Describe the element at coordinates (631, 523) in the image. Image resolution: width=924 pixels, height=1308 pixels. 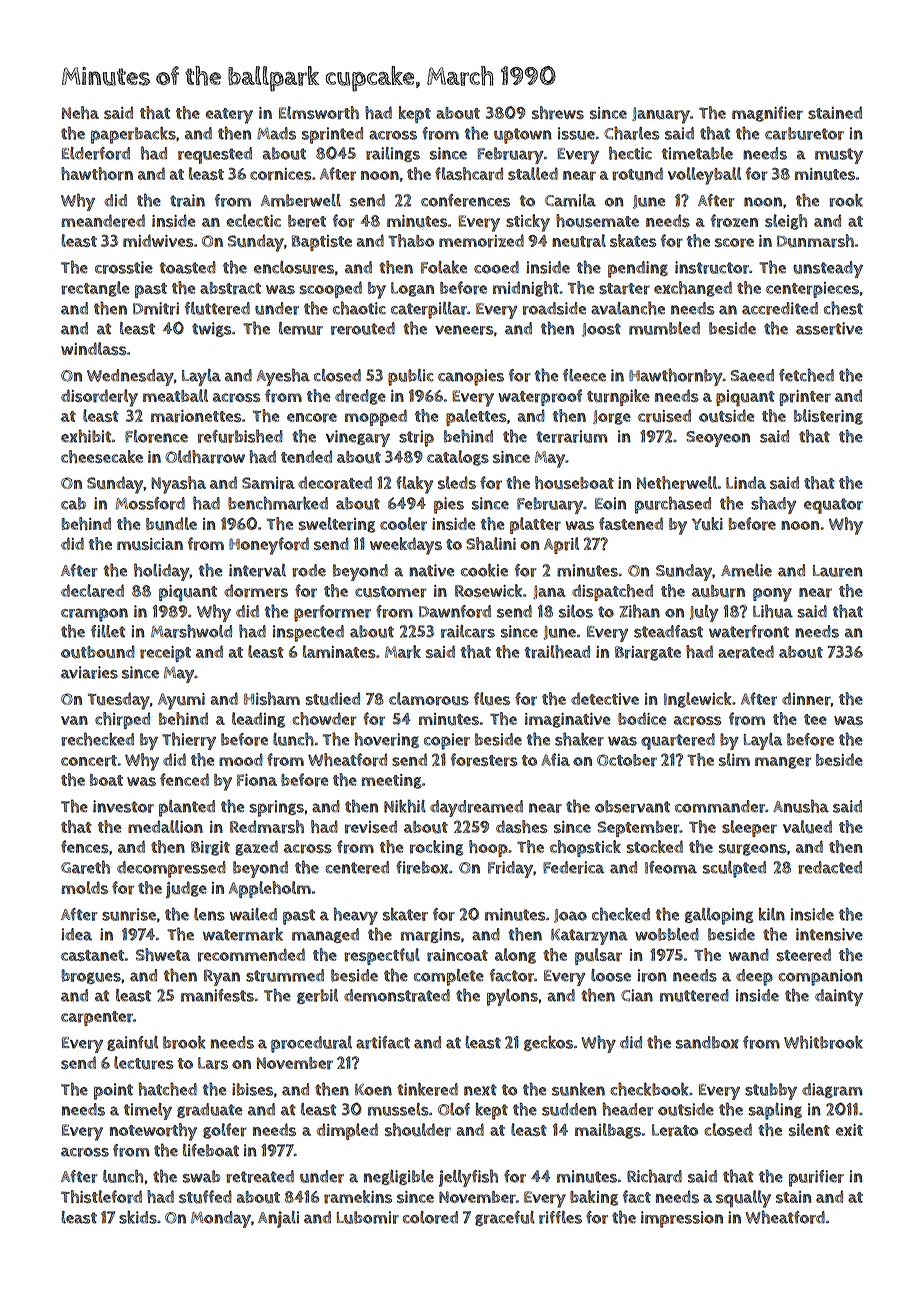
I see `fastened` at that location.
